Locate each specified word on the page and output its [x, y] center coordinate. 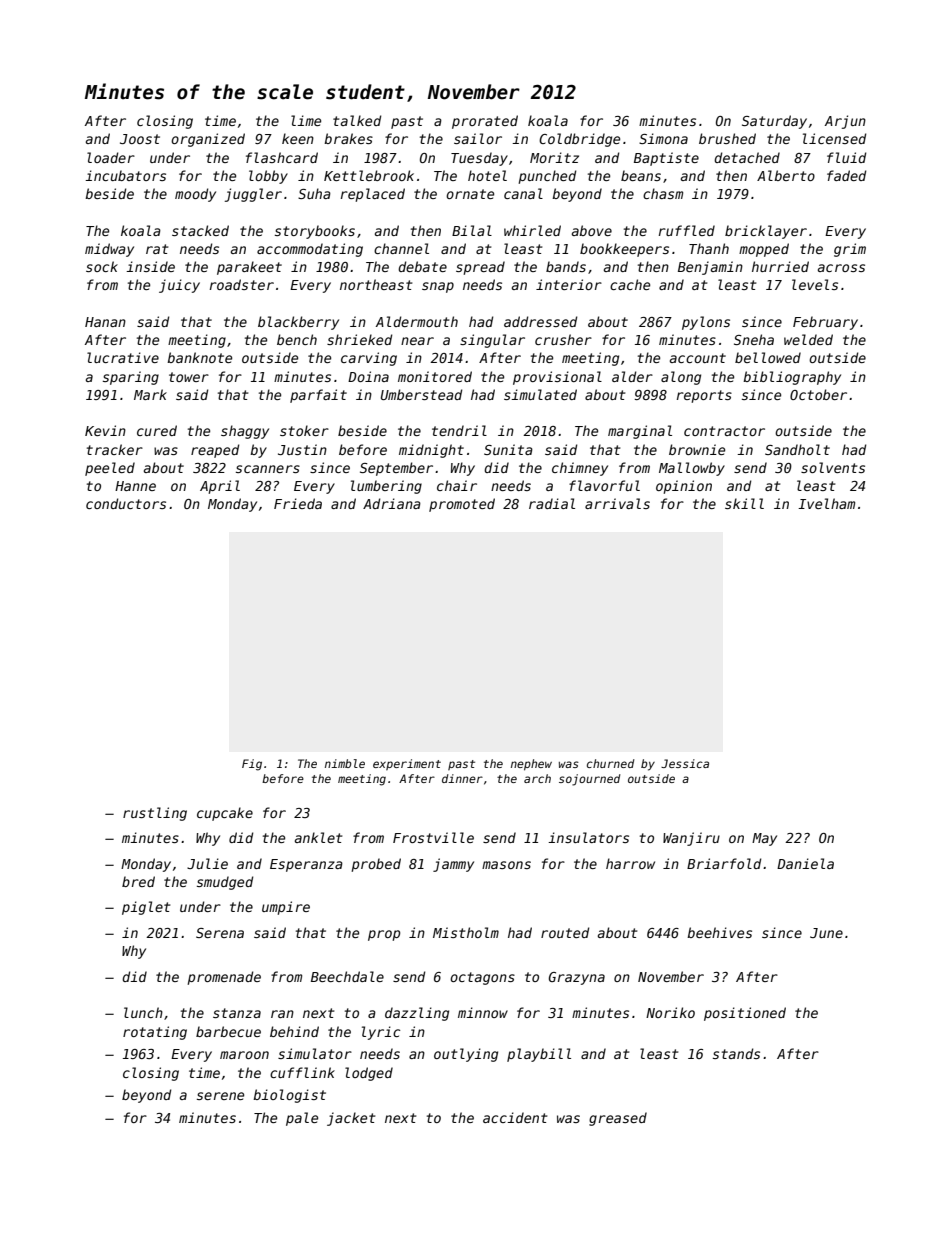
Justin [302, 449]
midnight [431, 451]
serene [220, 1096]
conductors [126, 503]
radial [552, 503]
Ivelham [826, 503]
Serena [220, 933]
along [681, 378]
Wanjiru [691, 839]
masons [506, 865]
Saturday [774, 122]
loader [111, 157]
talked [357, 120]
